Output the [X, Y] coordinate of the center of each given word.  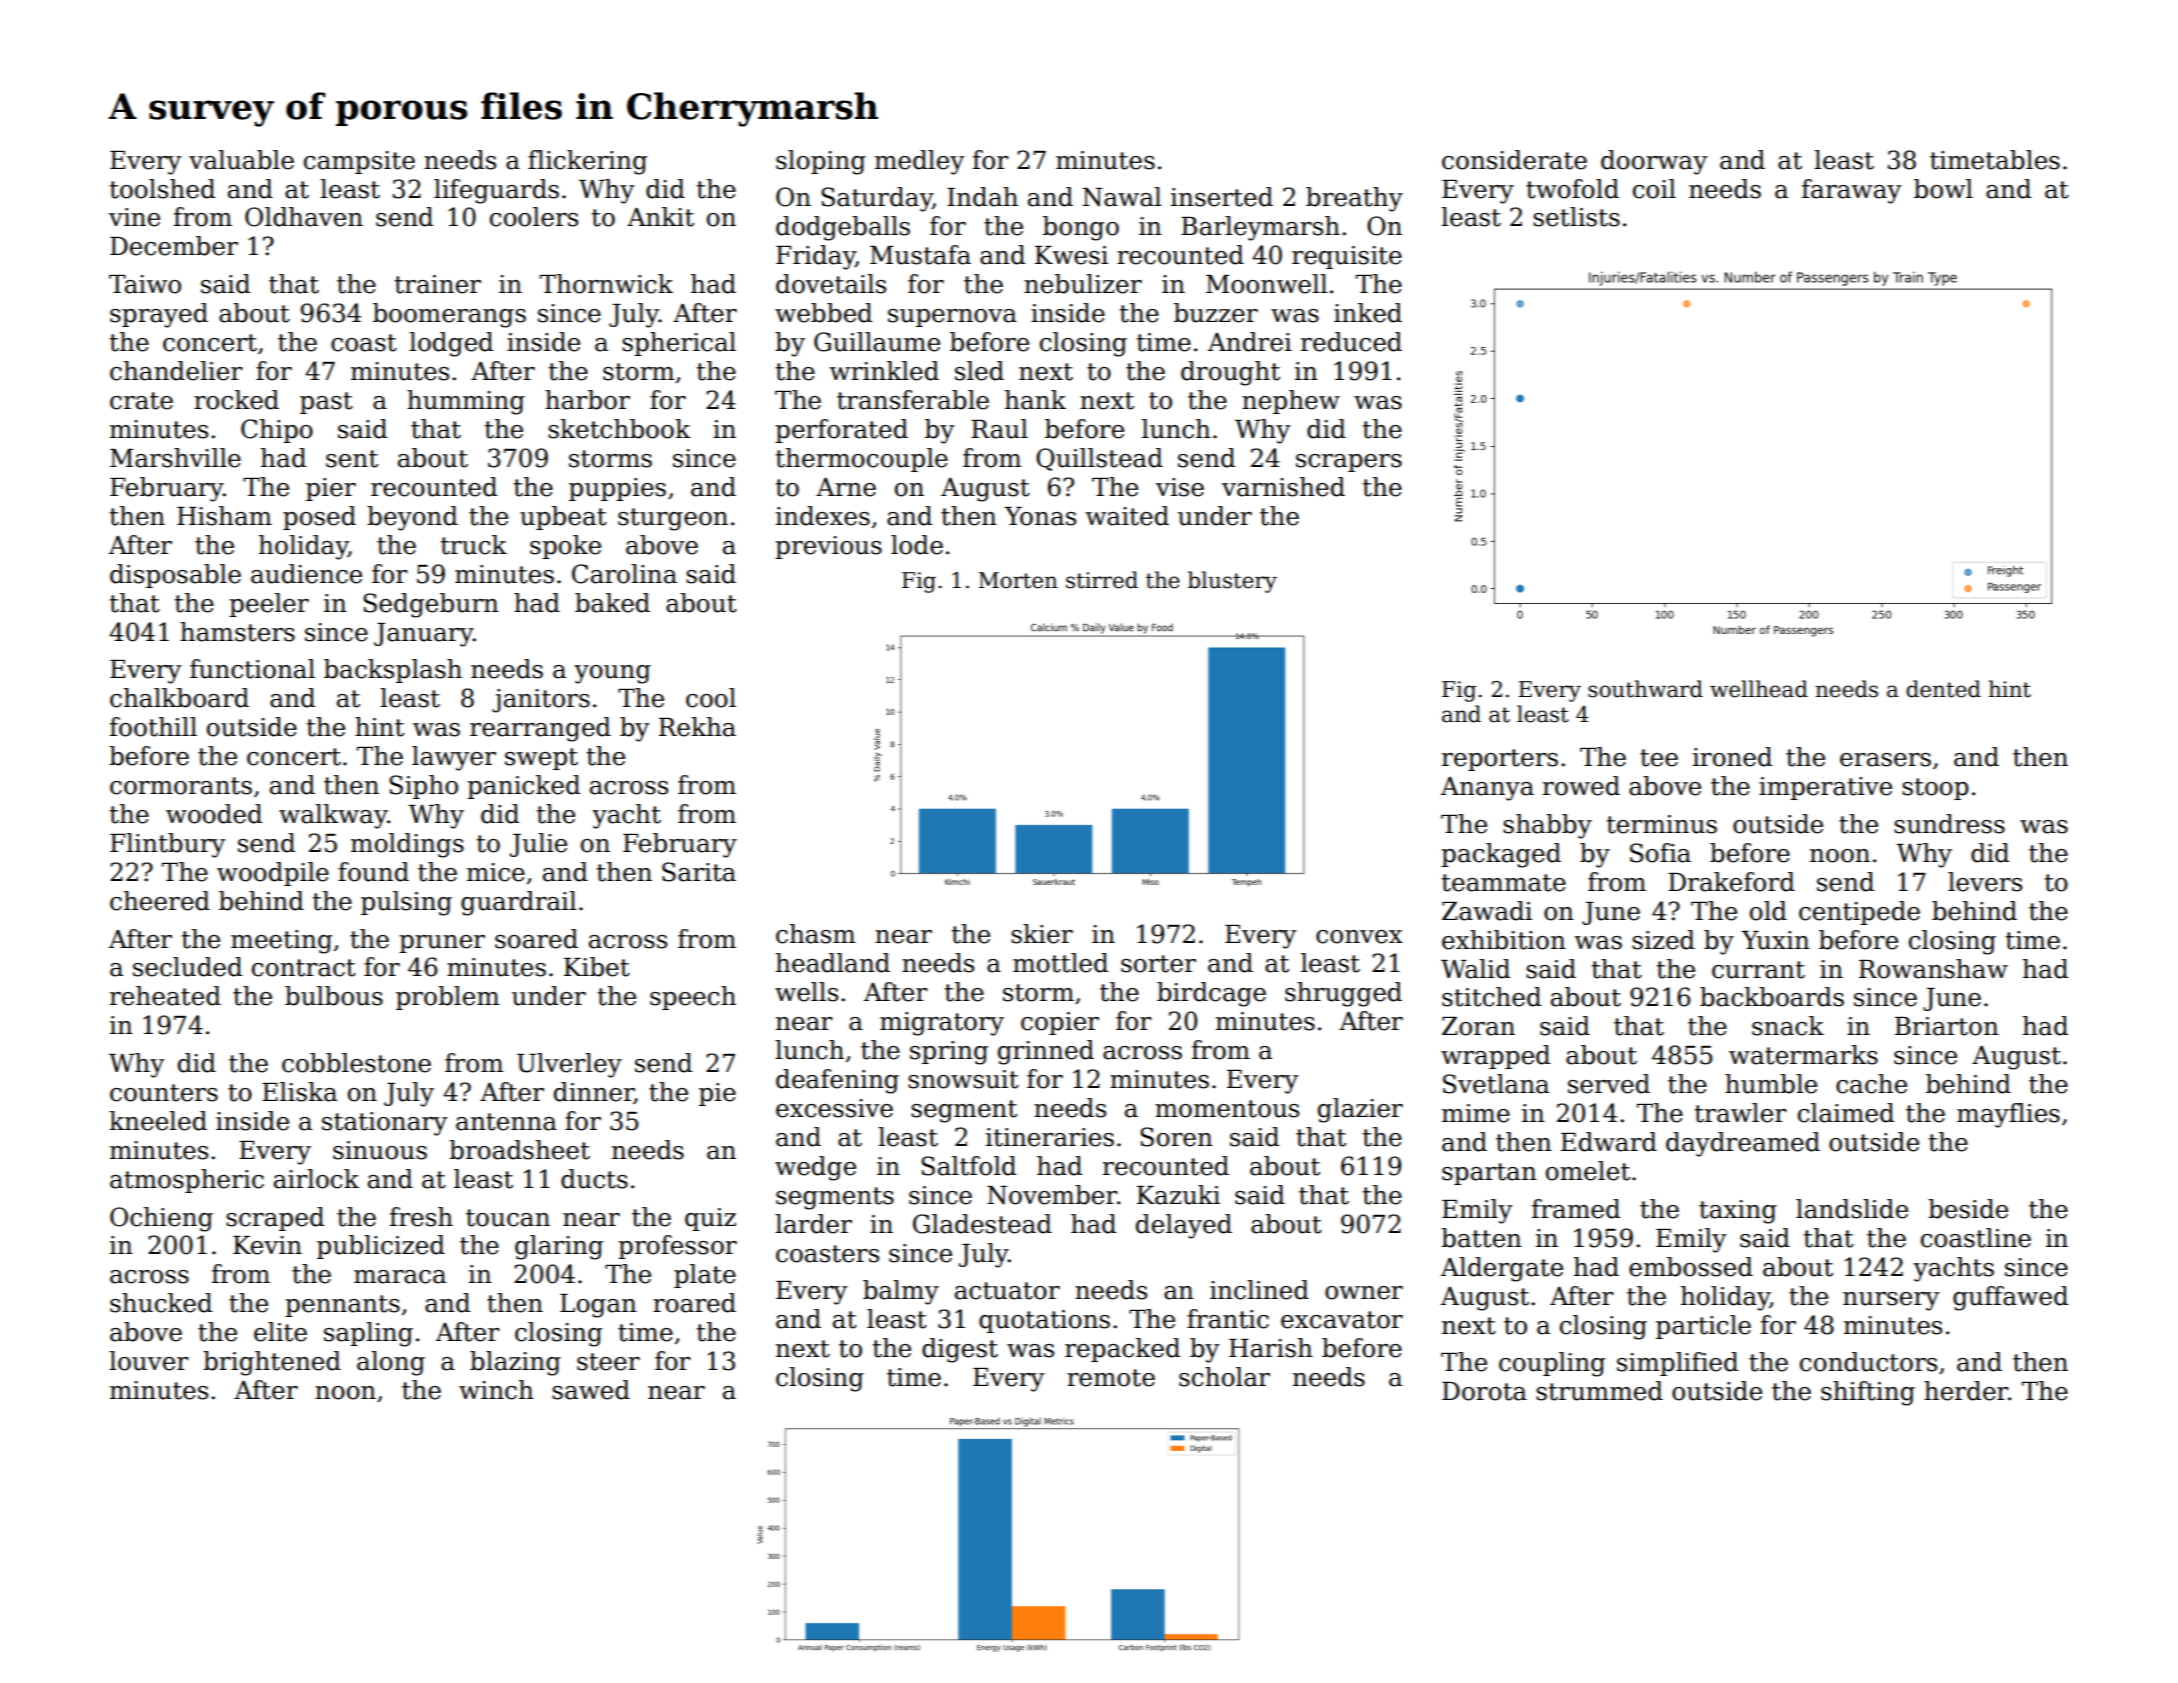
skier [1042, 934]
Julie [538, 845]
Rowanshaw [1933, 969]
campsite [359, 162]
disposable [175, 576]
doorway [1654, 162]
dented [1943, 689]
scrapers [1349, 463]
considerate [1514, 160]
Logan [598, 1306]
